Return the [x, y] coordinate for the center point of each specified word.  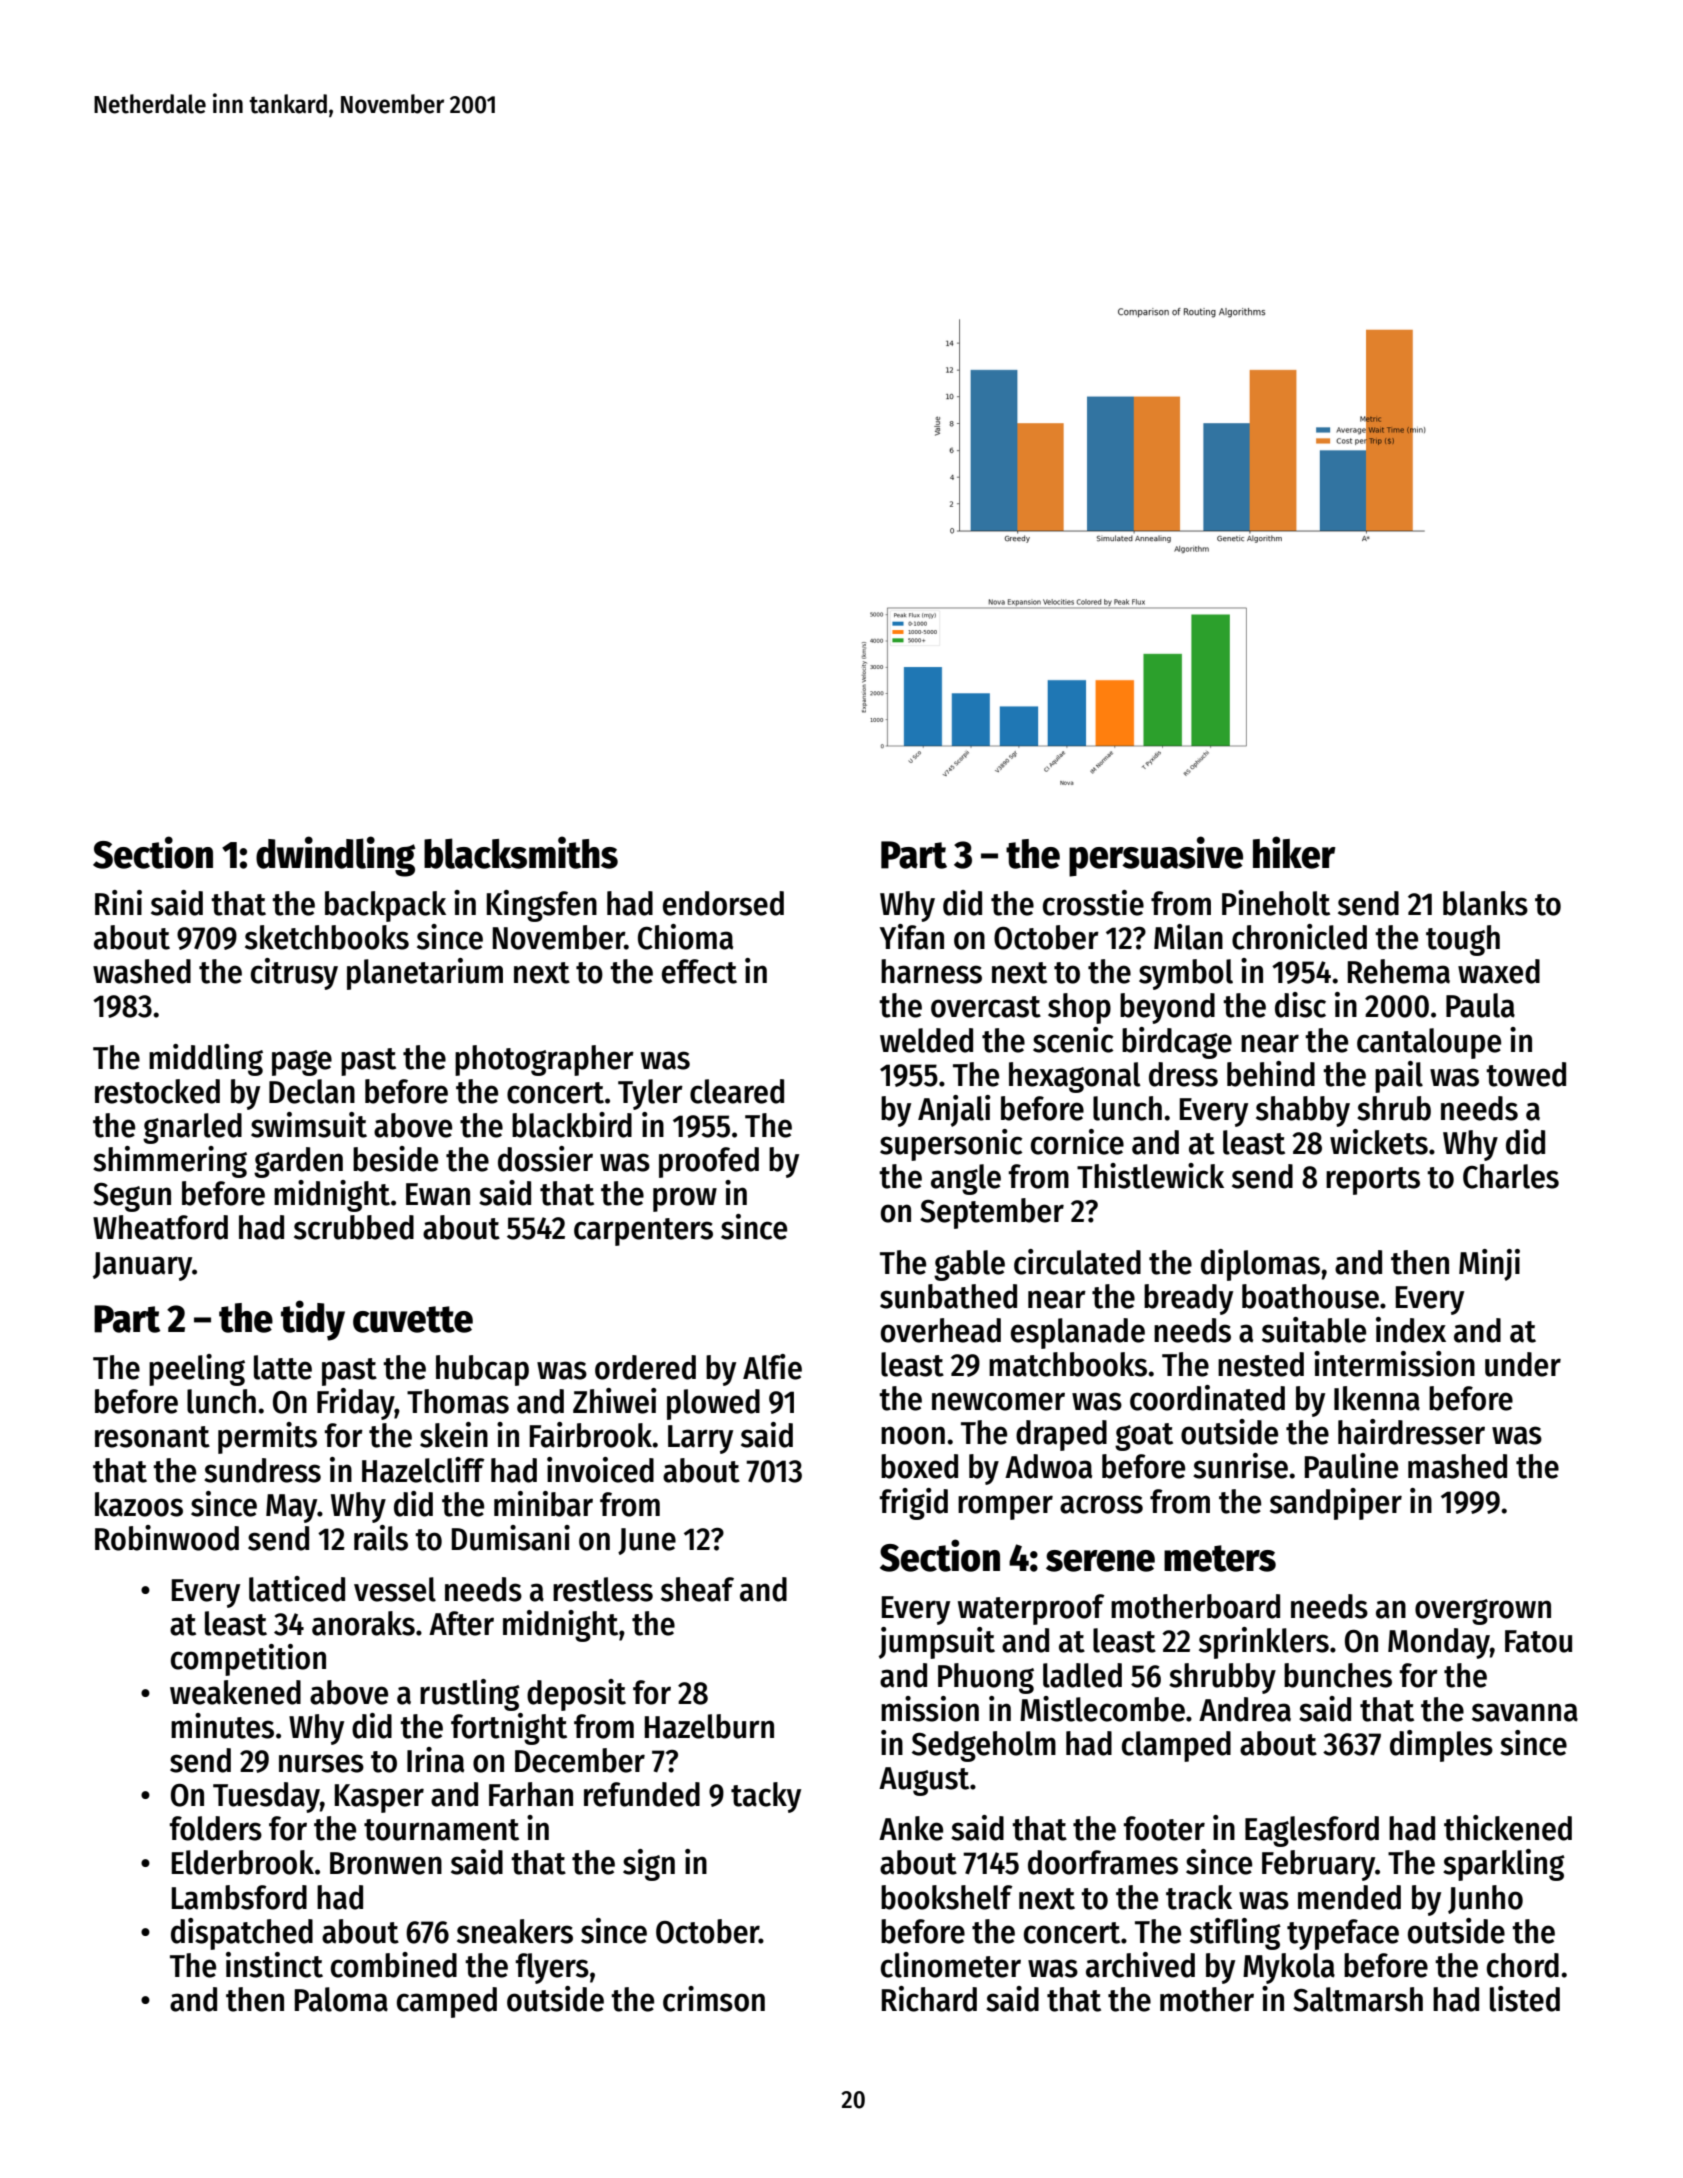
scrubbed [354, 1227]
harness [931, 971]
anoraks [363, 1623]
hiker [1294, 852]
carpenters [643, 1232]
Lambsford [239, 1897]
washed [142, 971]
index [1411, 1330]
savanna [1525, 1712]
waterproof [1031, 1609]
